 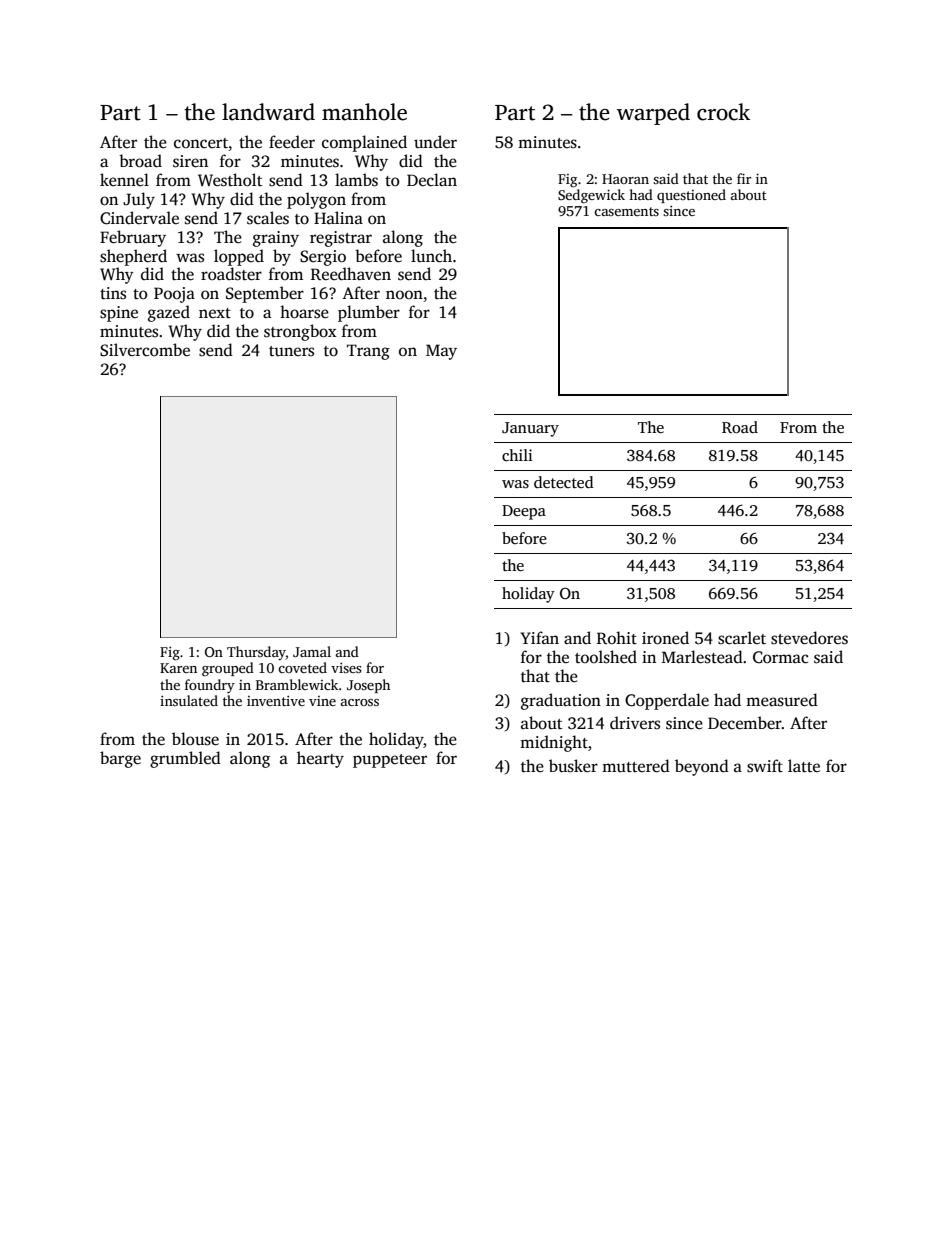 I want to click on manhole, so click(x=364, y=112).
